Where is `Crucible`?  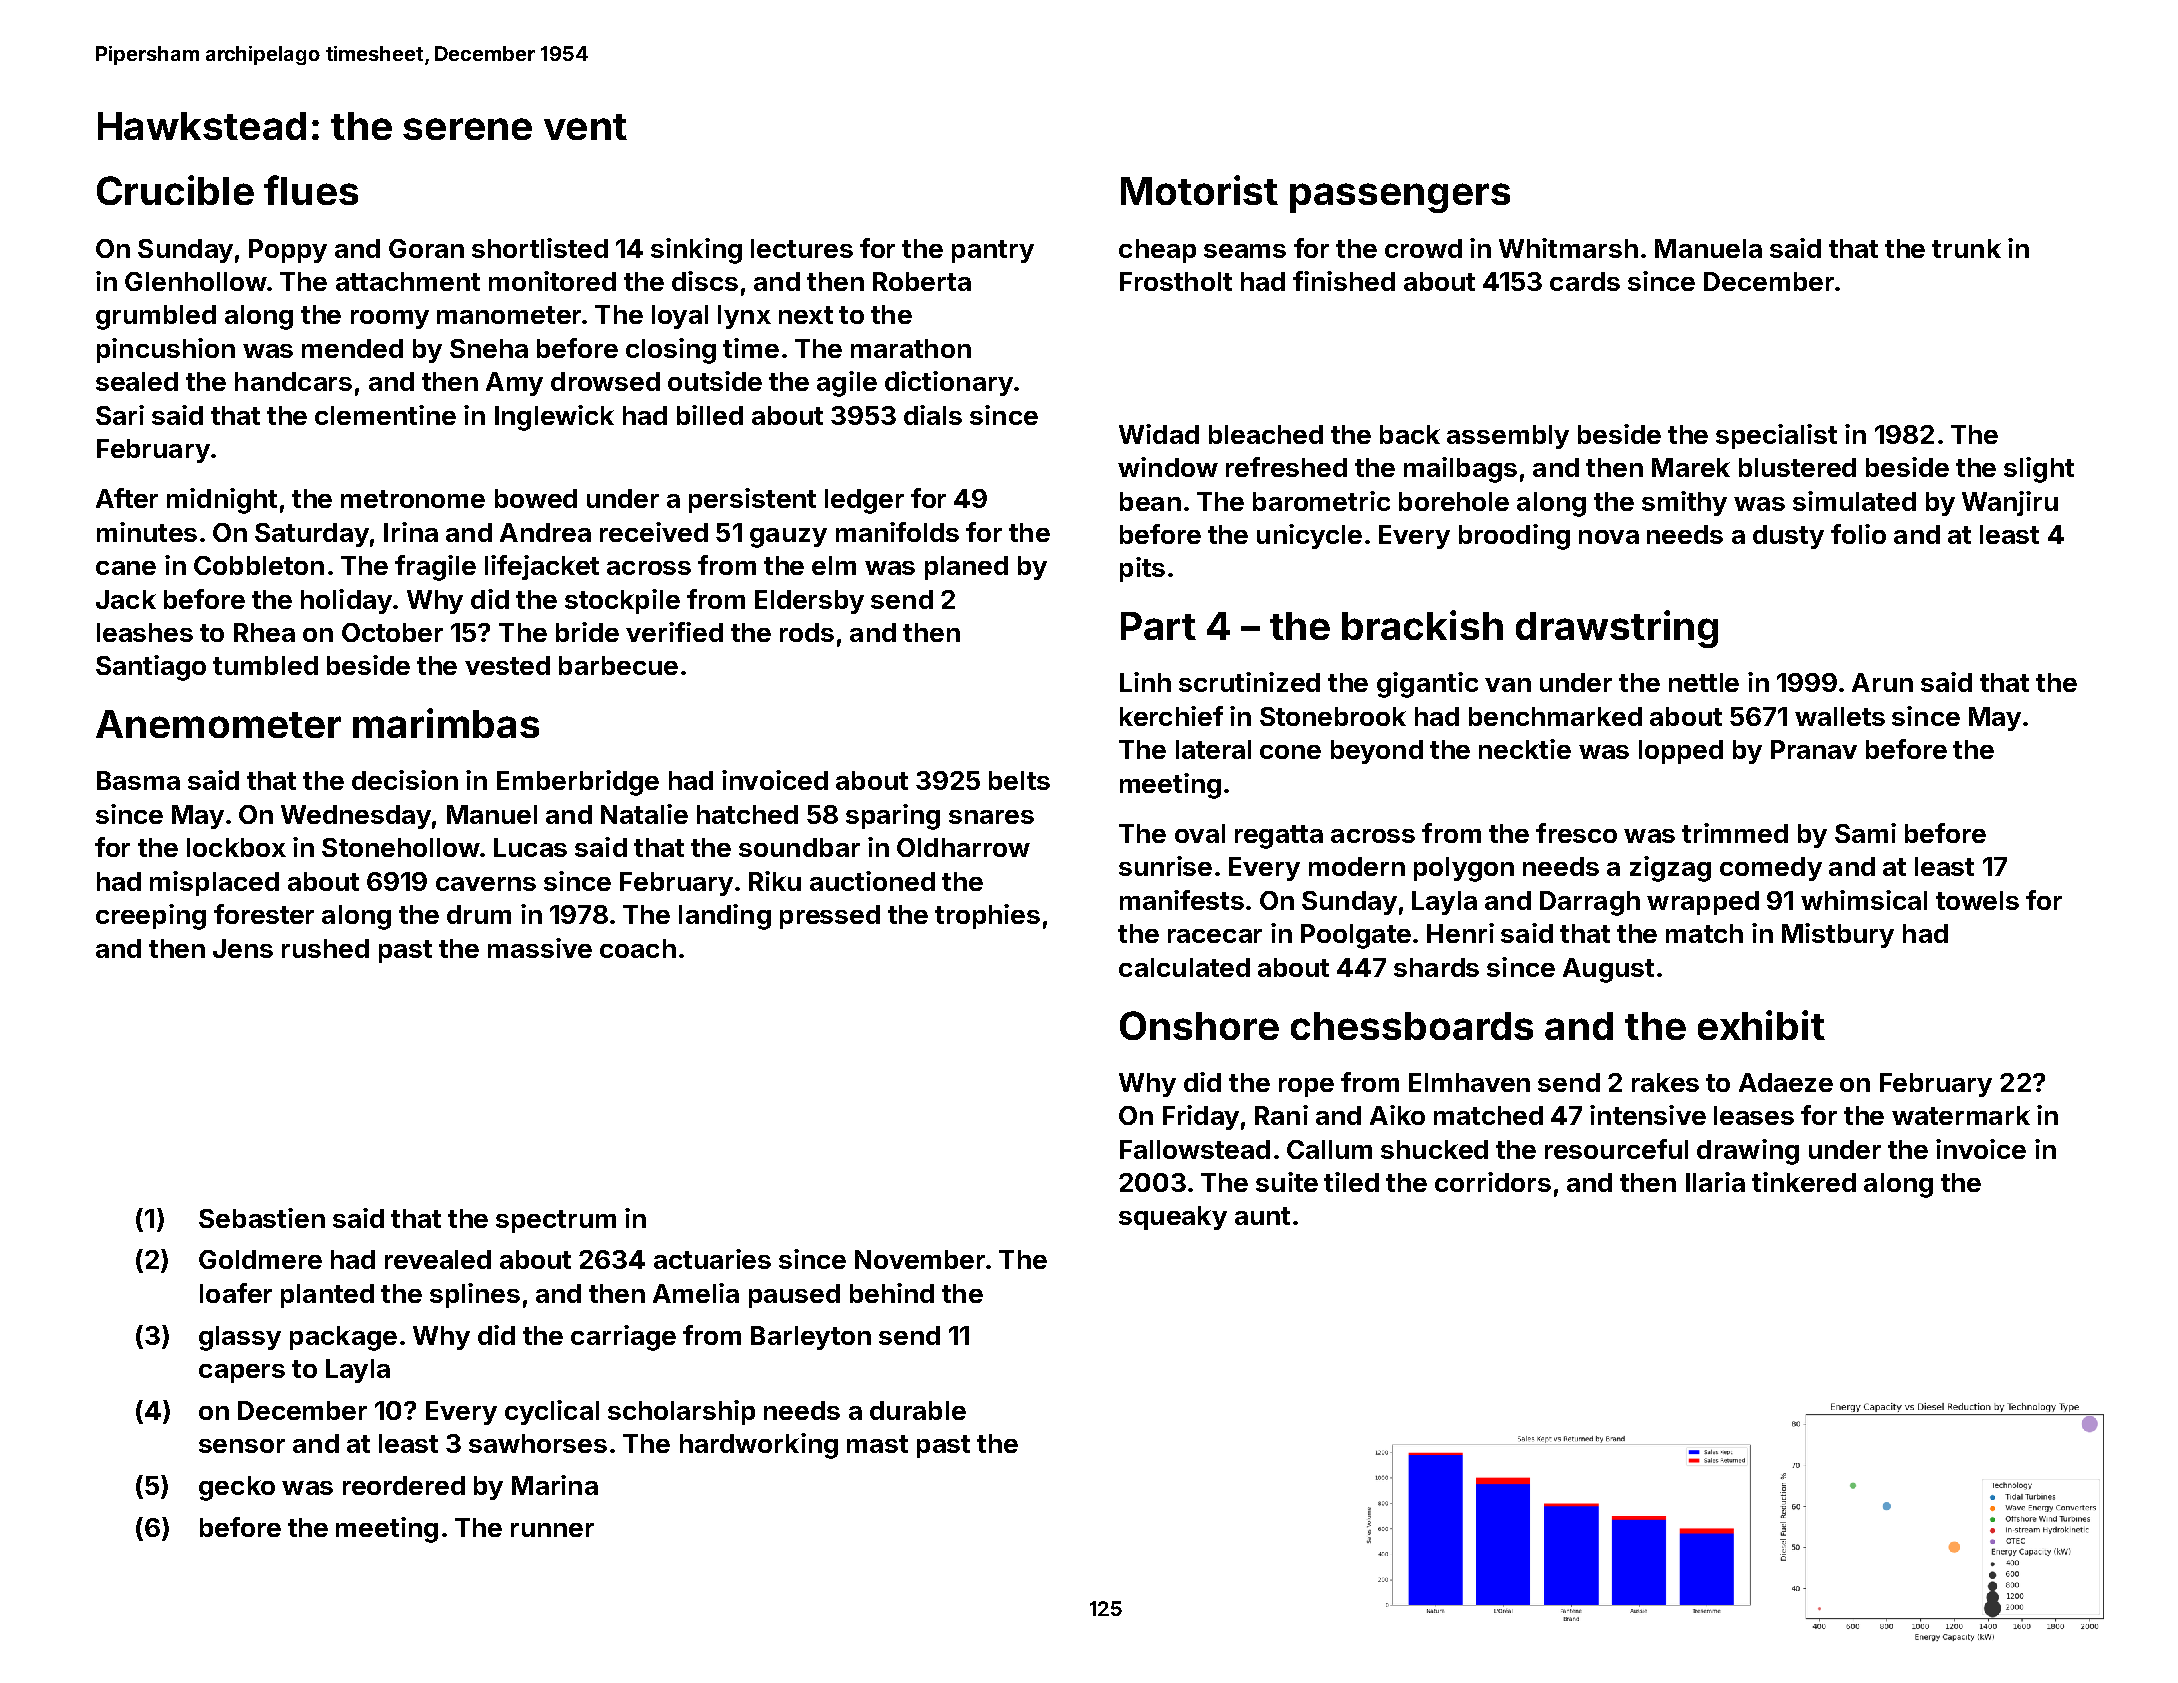
Crucible is located at coordinates (175, 190).
